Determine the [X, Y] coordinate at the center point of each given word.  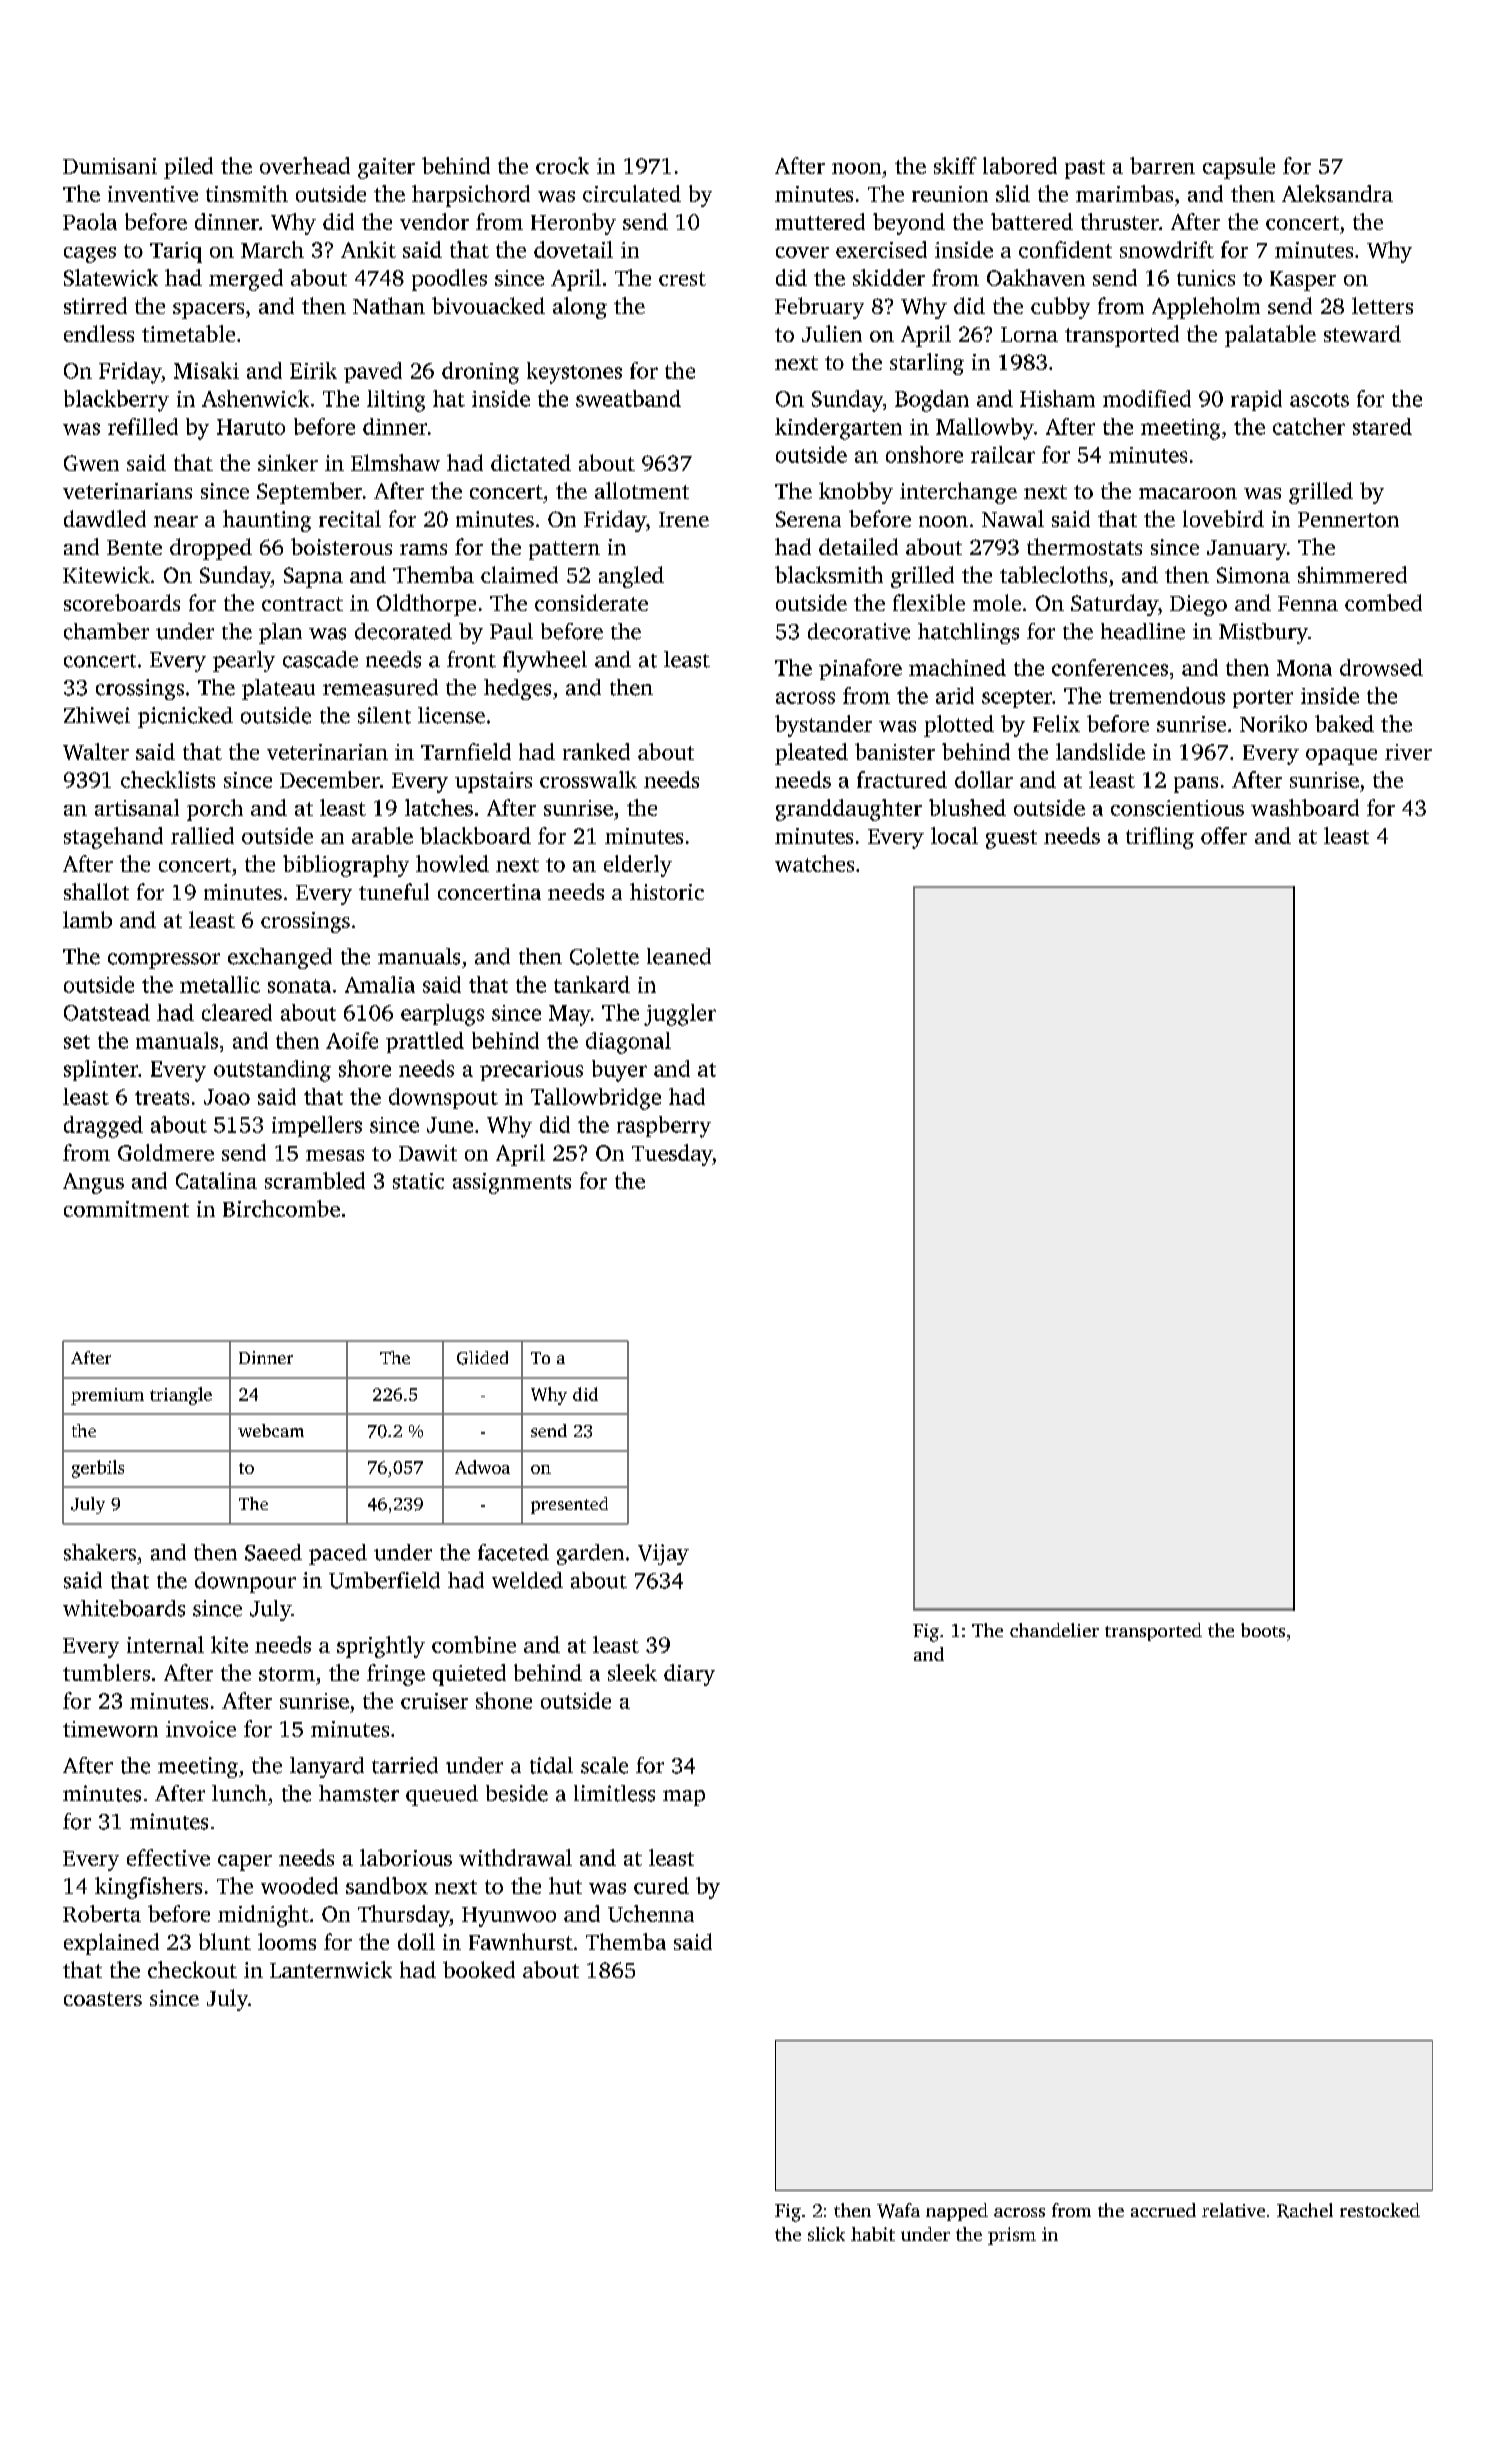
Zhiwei [97, 715]
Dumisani [110, 166]
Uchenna [651, 1913]
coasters [103, 1999]
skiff [955, 165]
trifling [1160, 838]
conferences [1110, 667]
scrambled [315, 1180]
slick [826, 2234]
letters [1382, 305]
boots [1263, 1630]
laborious [406, 1857]
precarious [531, 1071]
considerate [591, 602]
